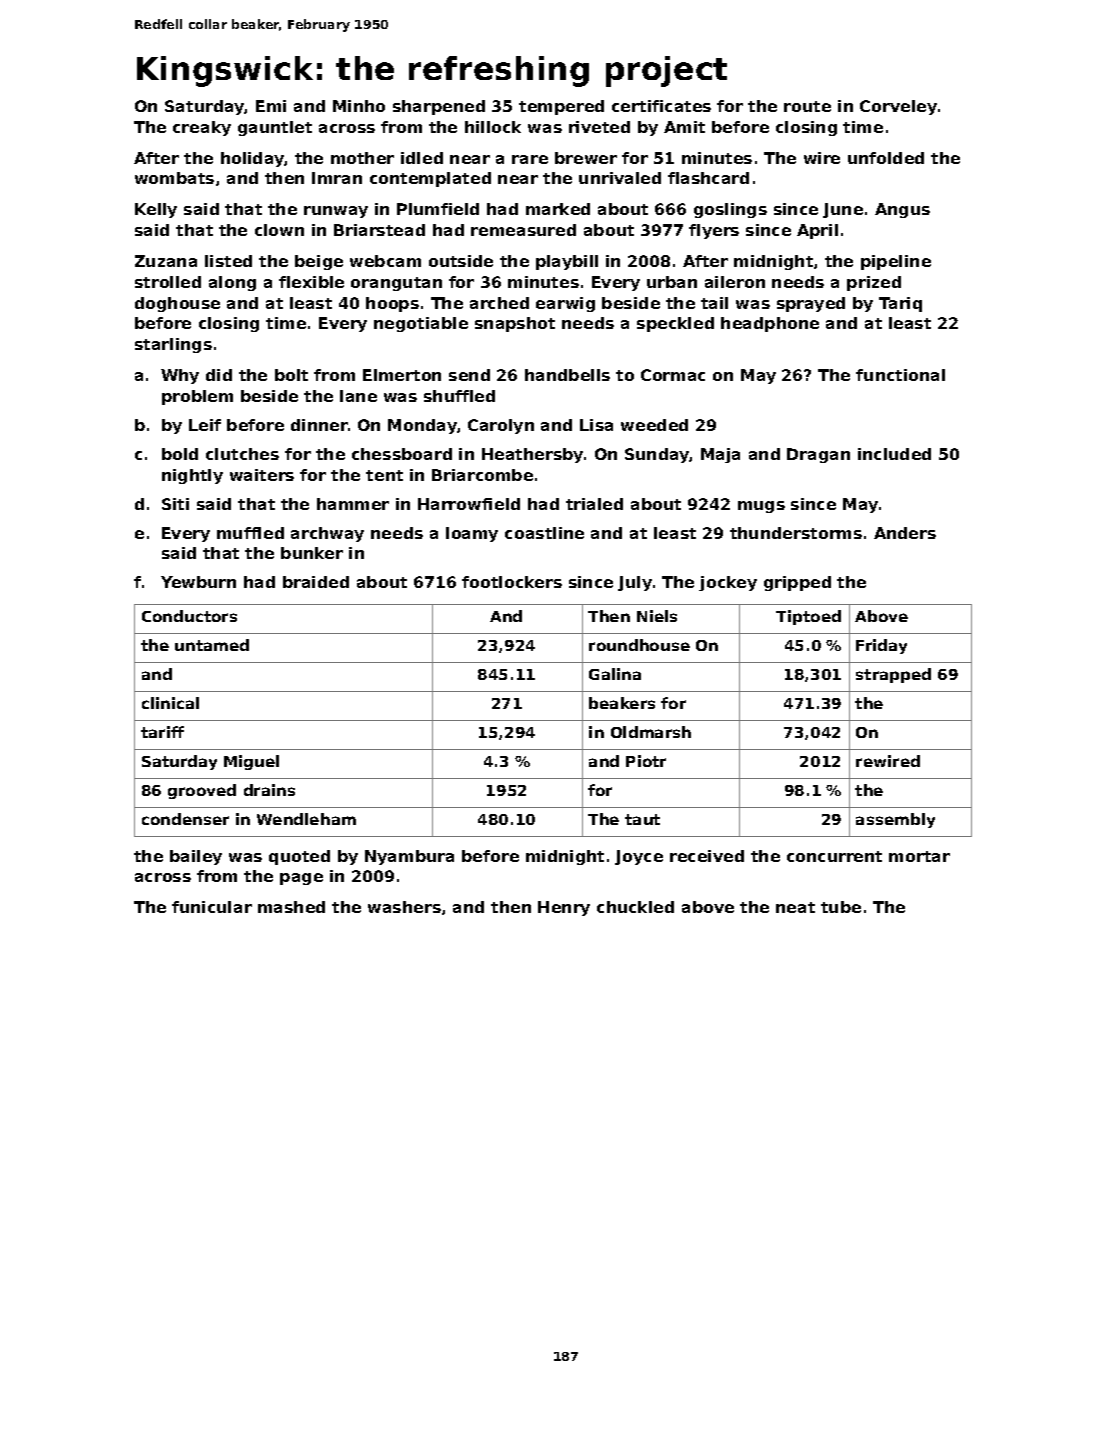  What do you see at coordinates (312, 553) in the page?
I see `bunker` at bounding box center [312, 553].
